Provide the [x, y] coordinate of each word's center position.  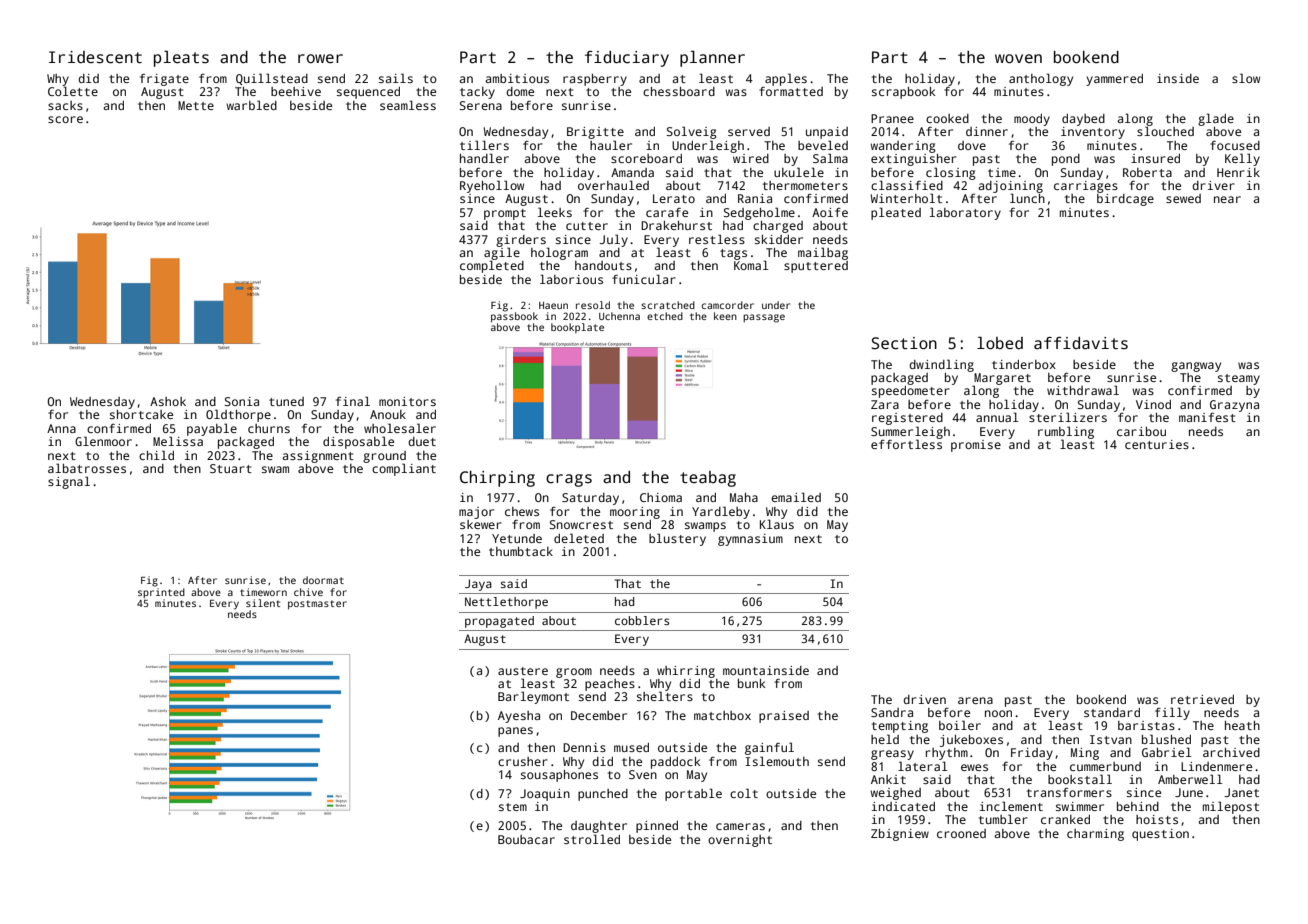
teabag [708, 479]
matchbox [722, 715]
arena [975, 700]
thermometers [805, 185]
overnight [740, 841]
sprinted [161, 593]
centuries [1157, 444]
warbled [251, 105]
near [1227, 199]
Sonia [242, 401]
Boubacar [526, 839]
